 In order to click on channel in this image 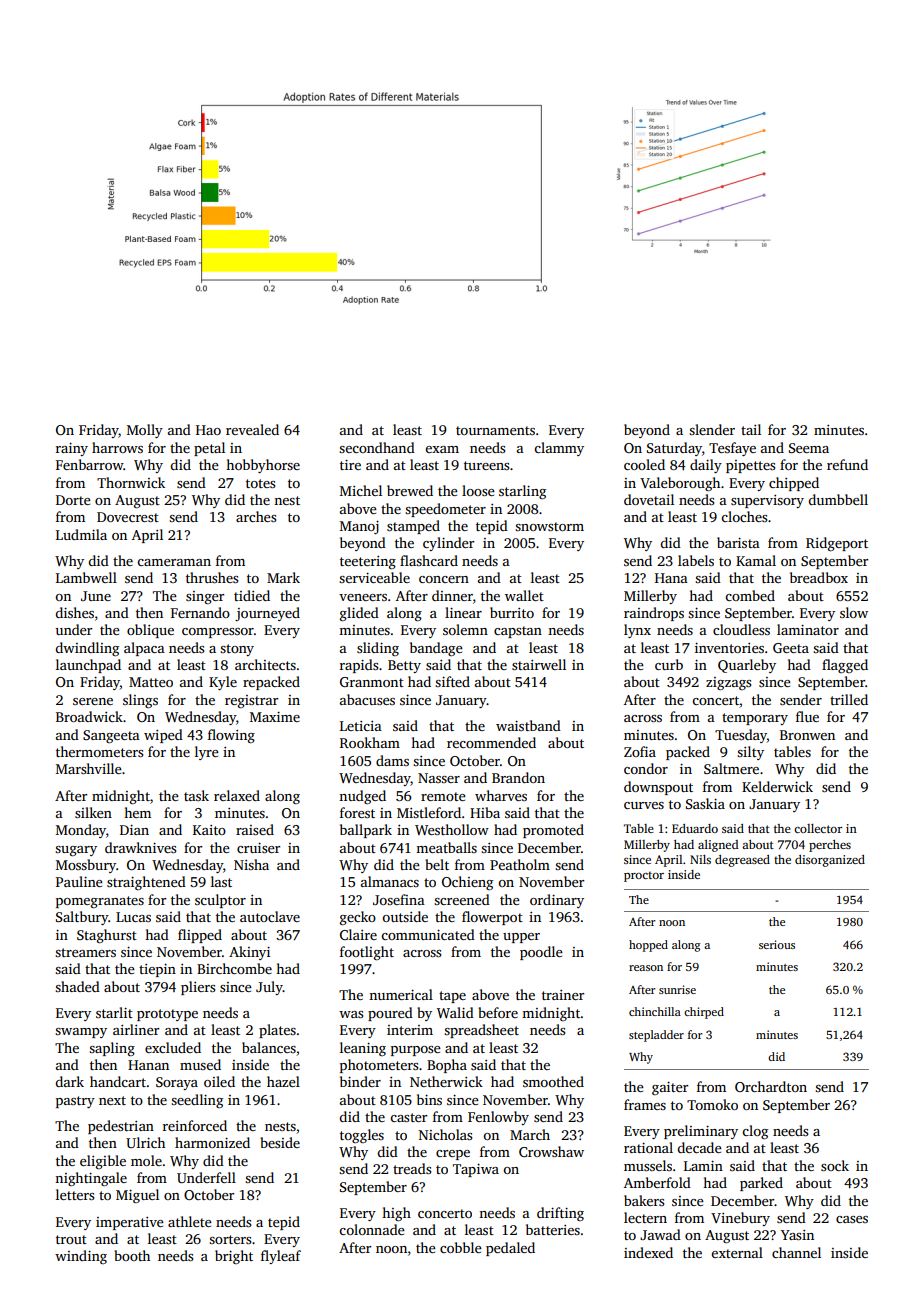, I will do `click(796, 1252)`.
